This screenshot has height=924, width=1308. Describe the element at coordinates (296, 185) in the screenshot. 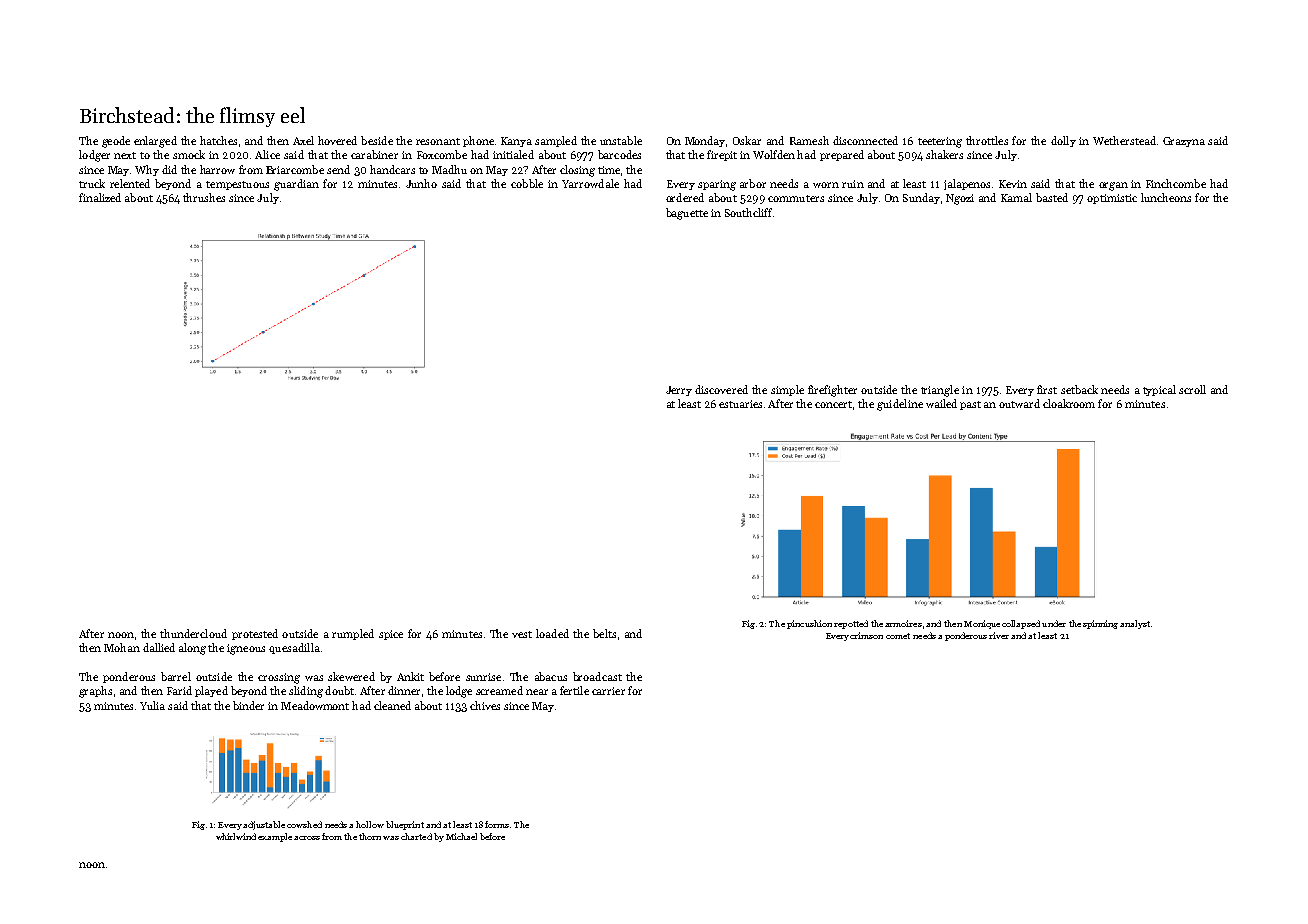

I see `guardian` at that location.
